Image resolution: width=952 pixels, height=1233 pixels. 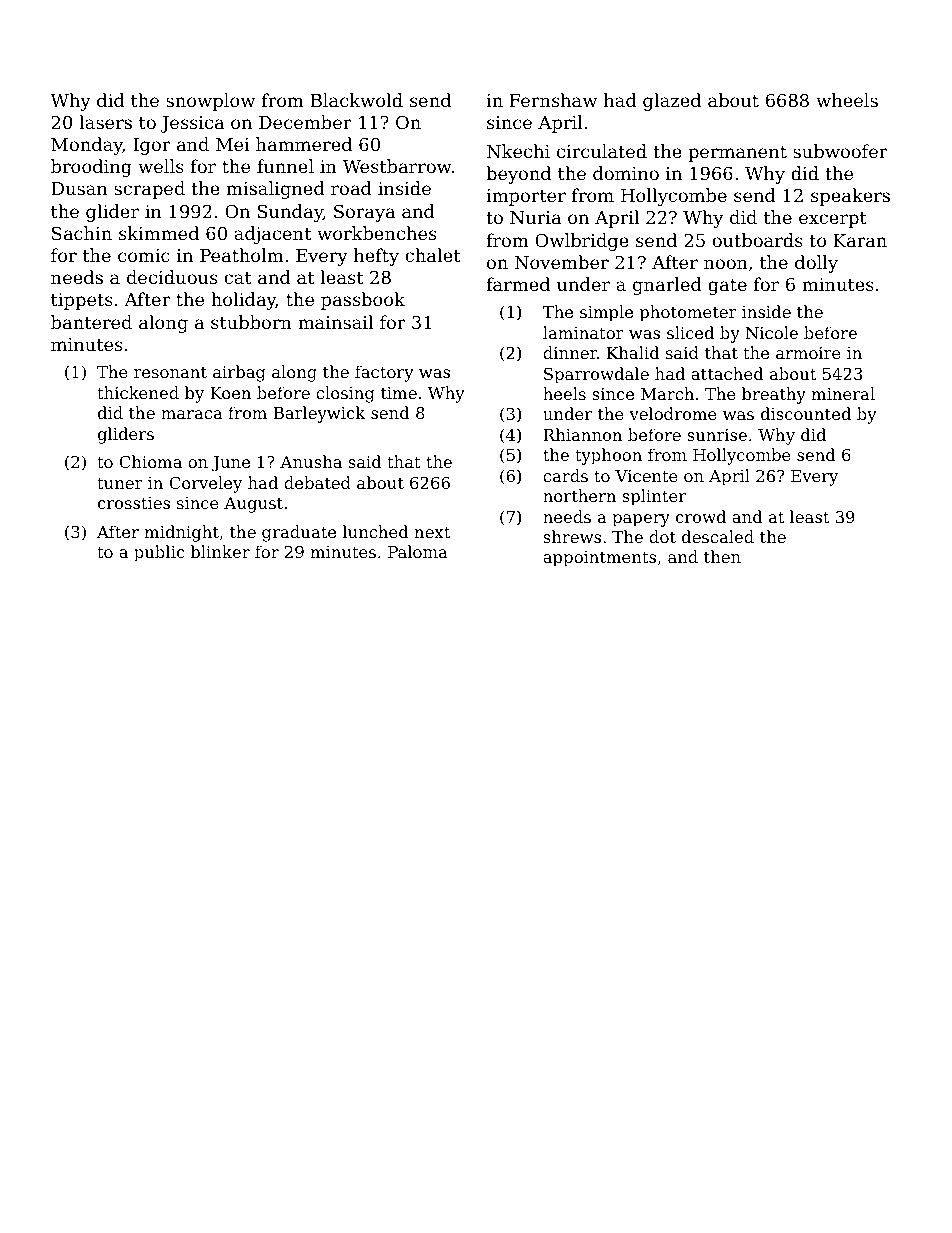 What do you see at coordinates (579, 495) in the screenshot?
I see `northern` at bounding box center [579, 495].
